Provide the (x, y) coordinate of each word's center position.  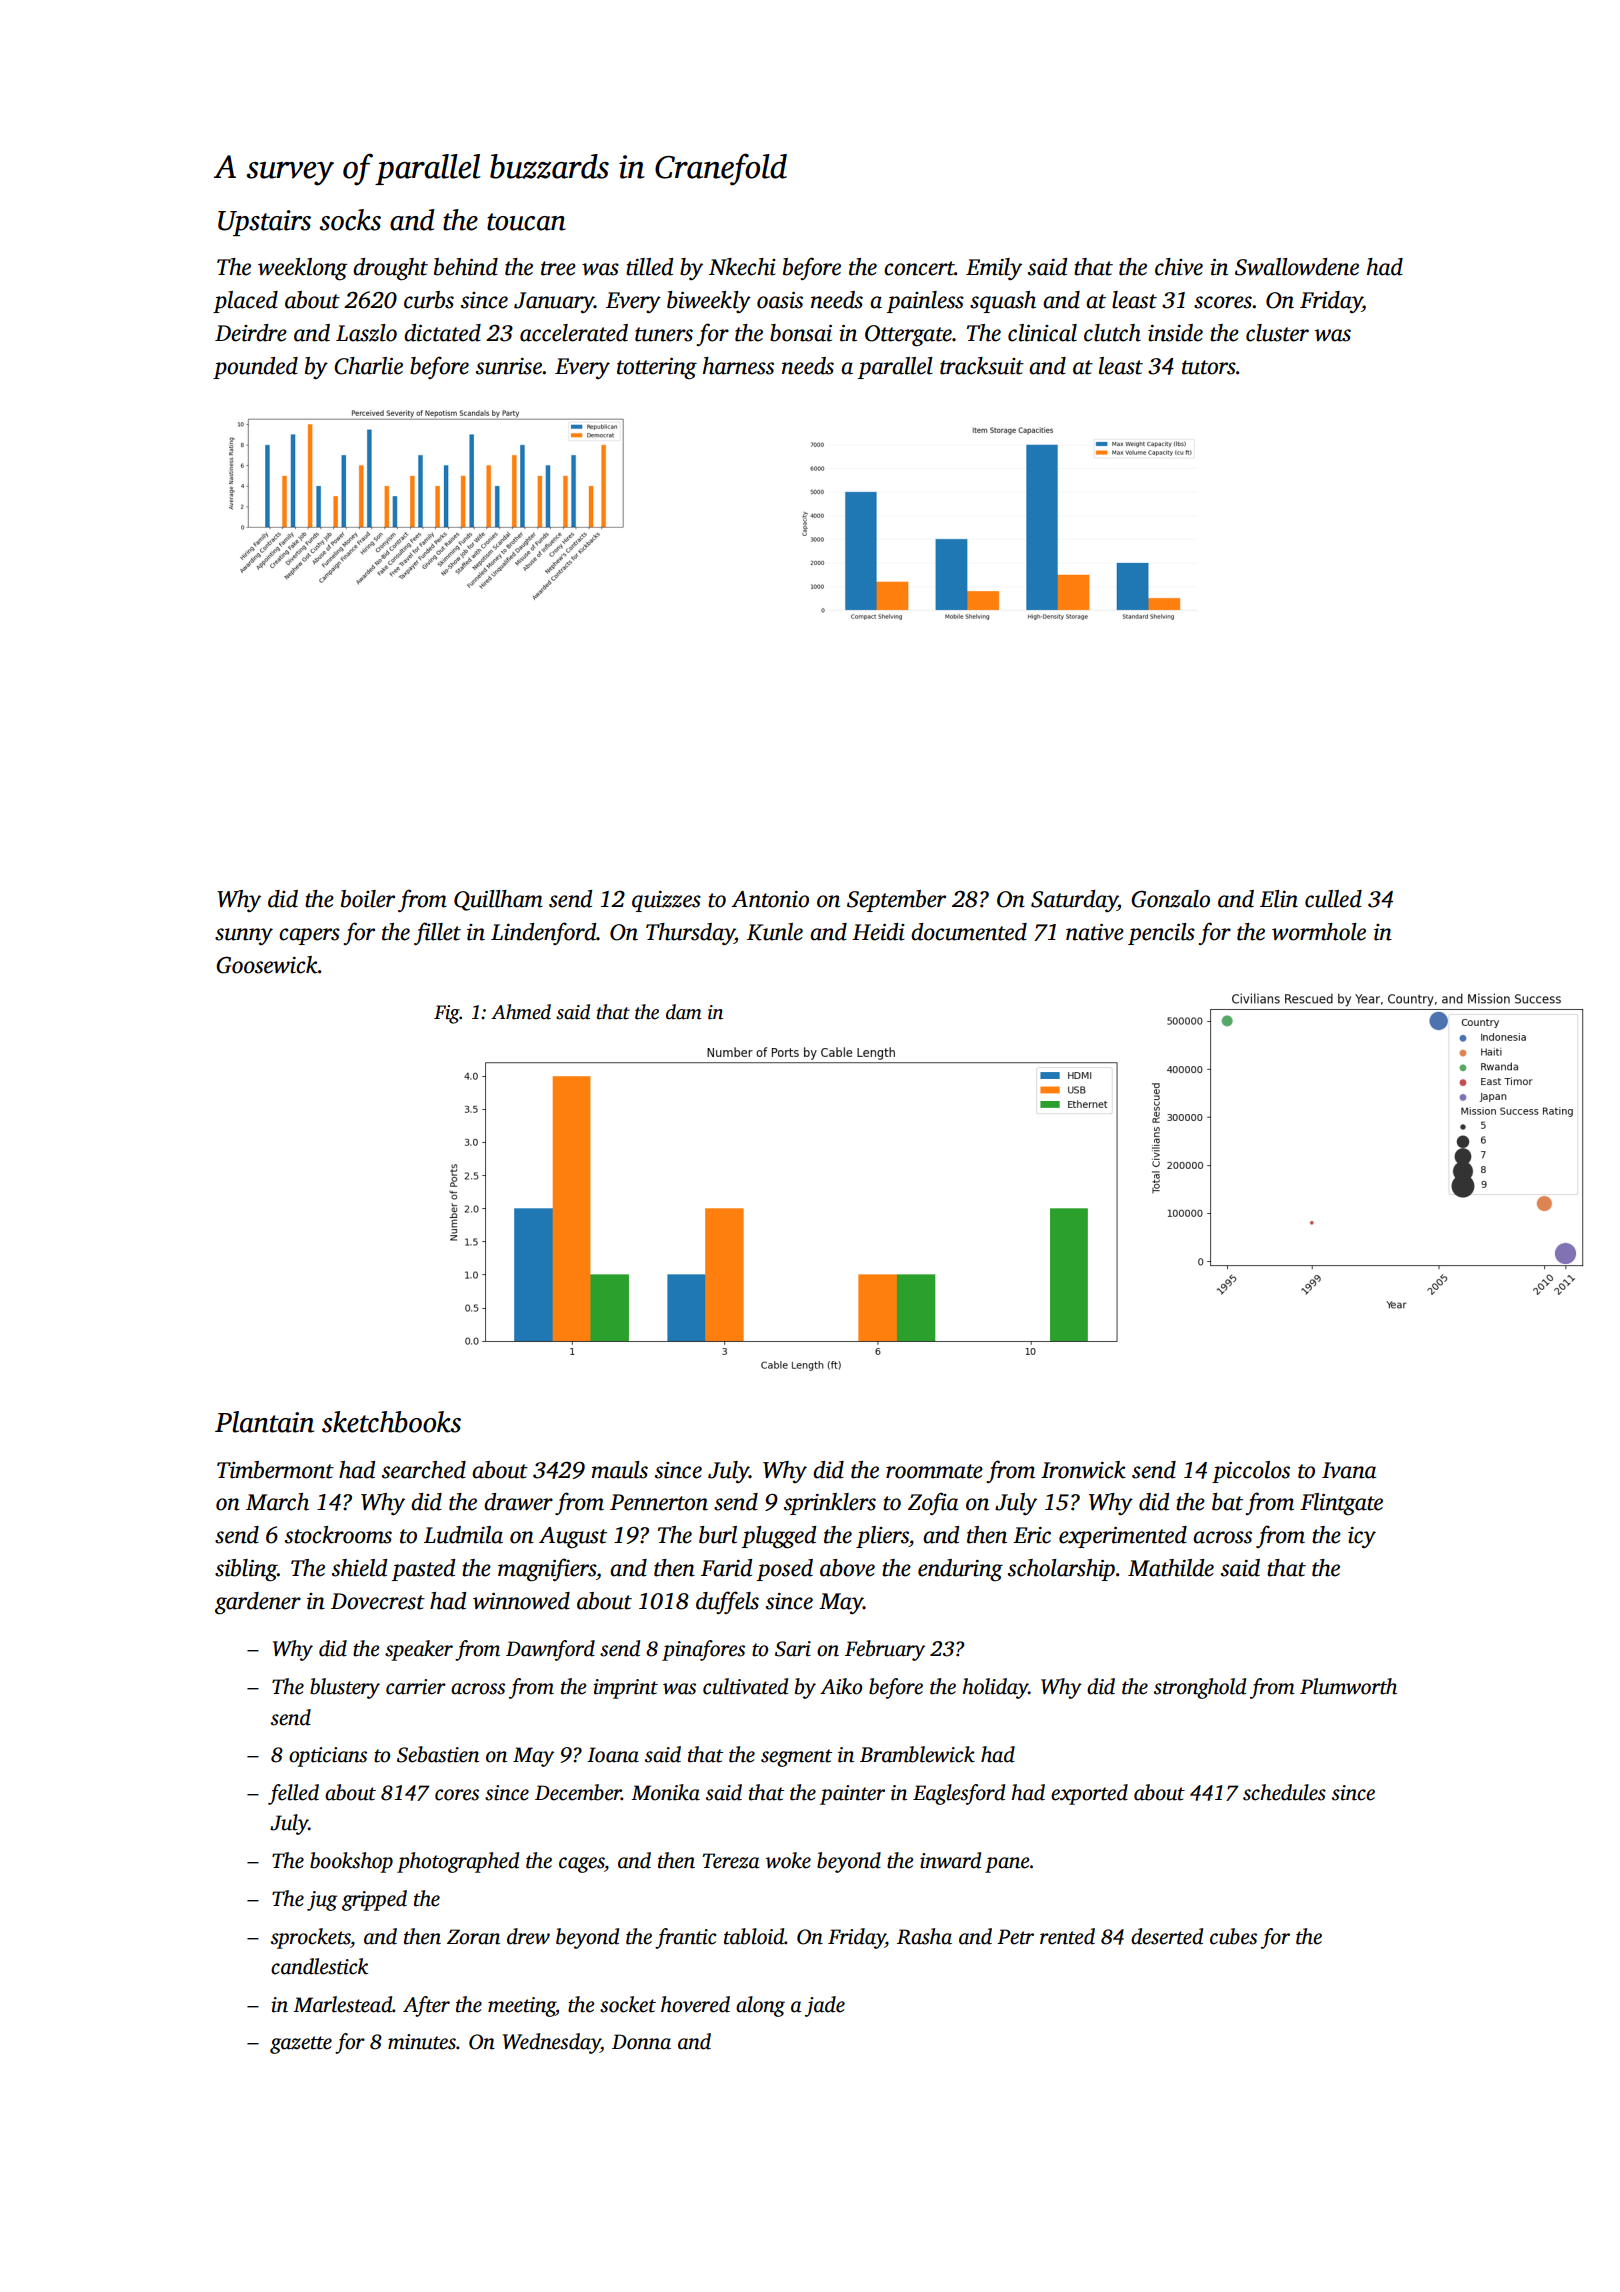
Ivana (1349, 1470)
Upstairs (264, 223)
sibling (246, 1570)
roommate (934, 1471)
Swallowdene (1297, 267)
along (760, 2006)
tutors (1209, 367)
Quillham (498, 900)
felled (293, 1794)
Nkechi (742, 267)
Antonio (770, 899)
